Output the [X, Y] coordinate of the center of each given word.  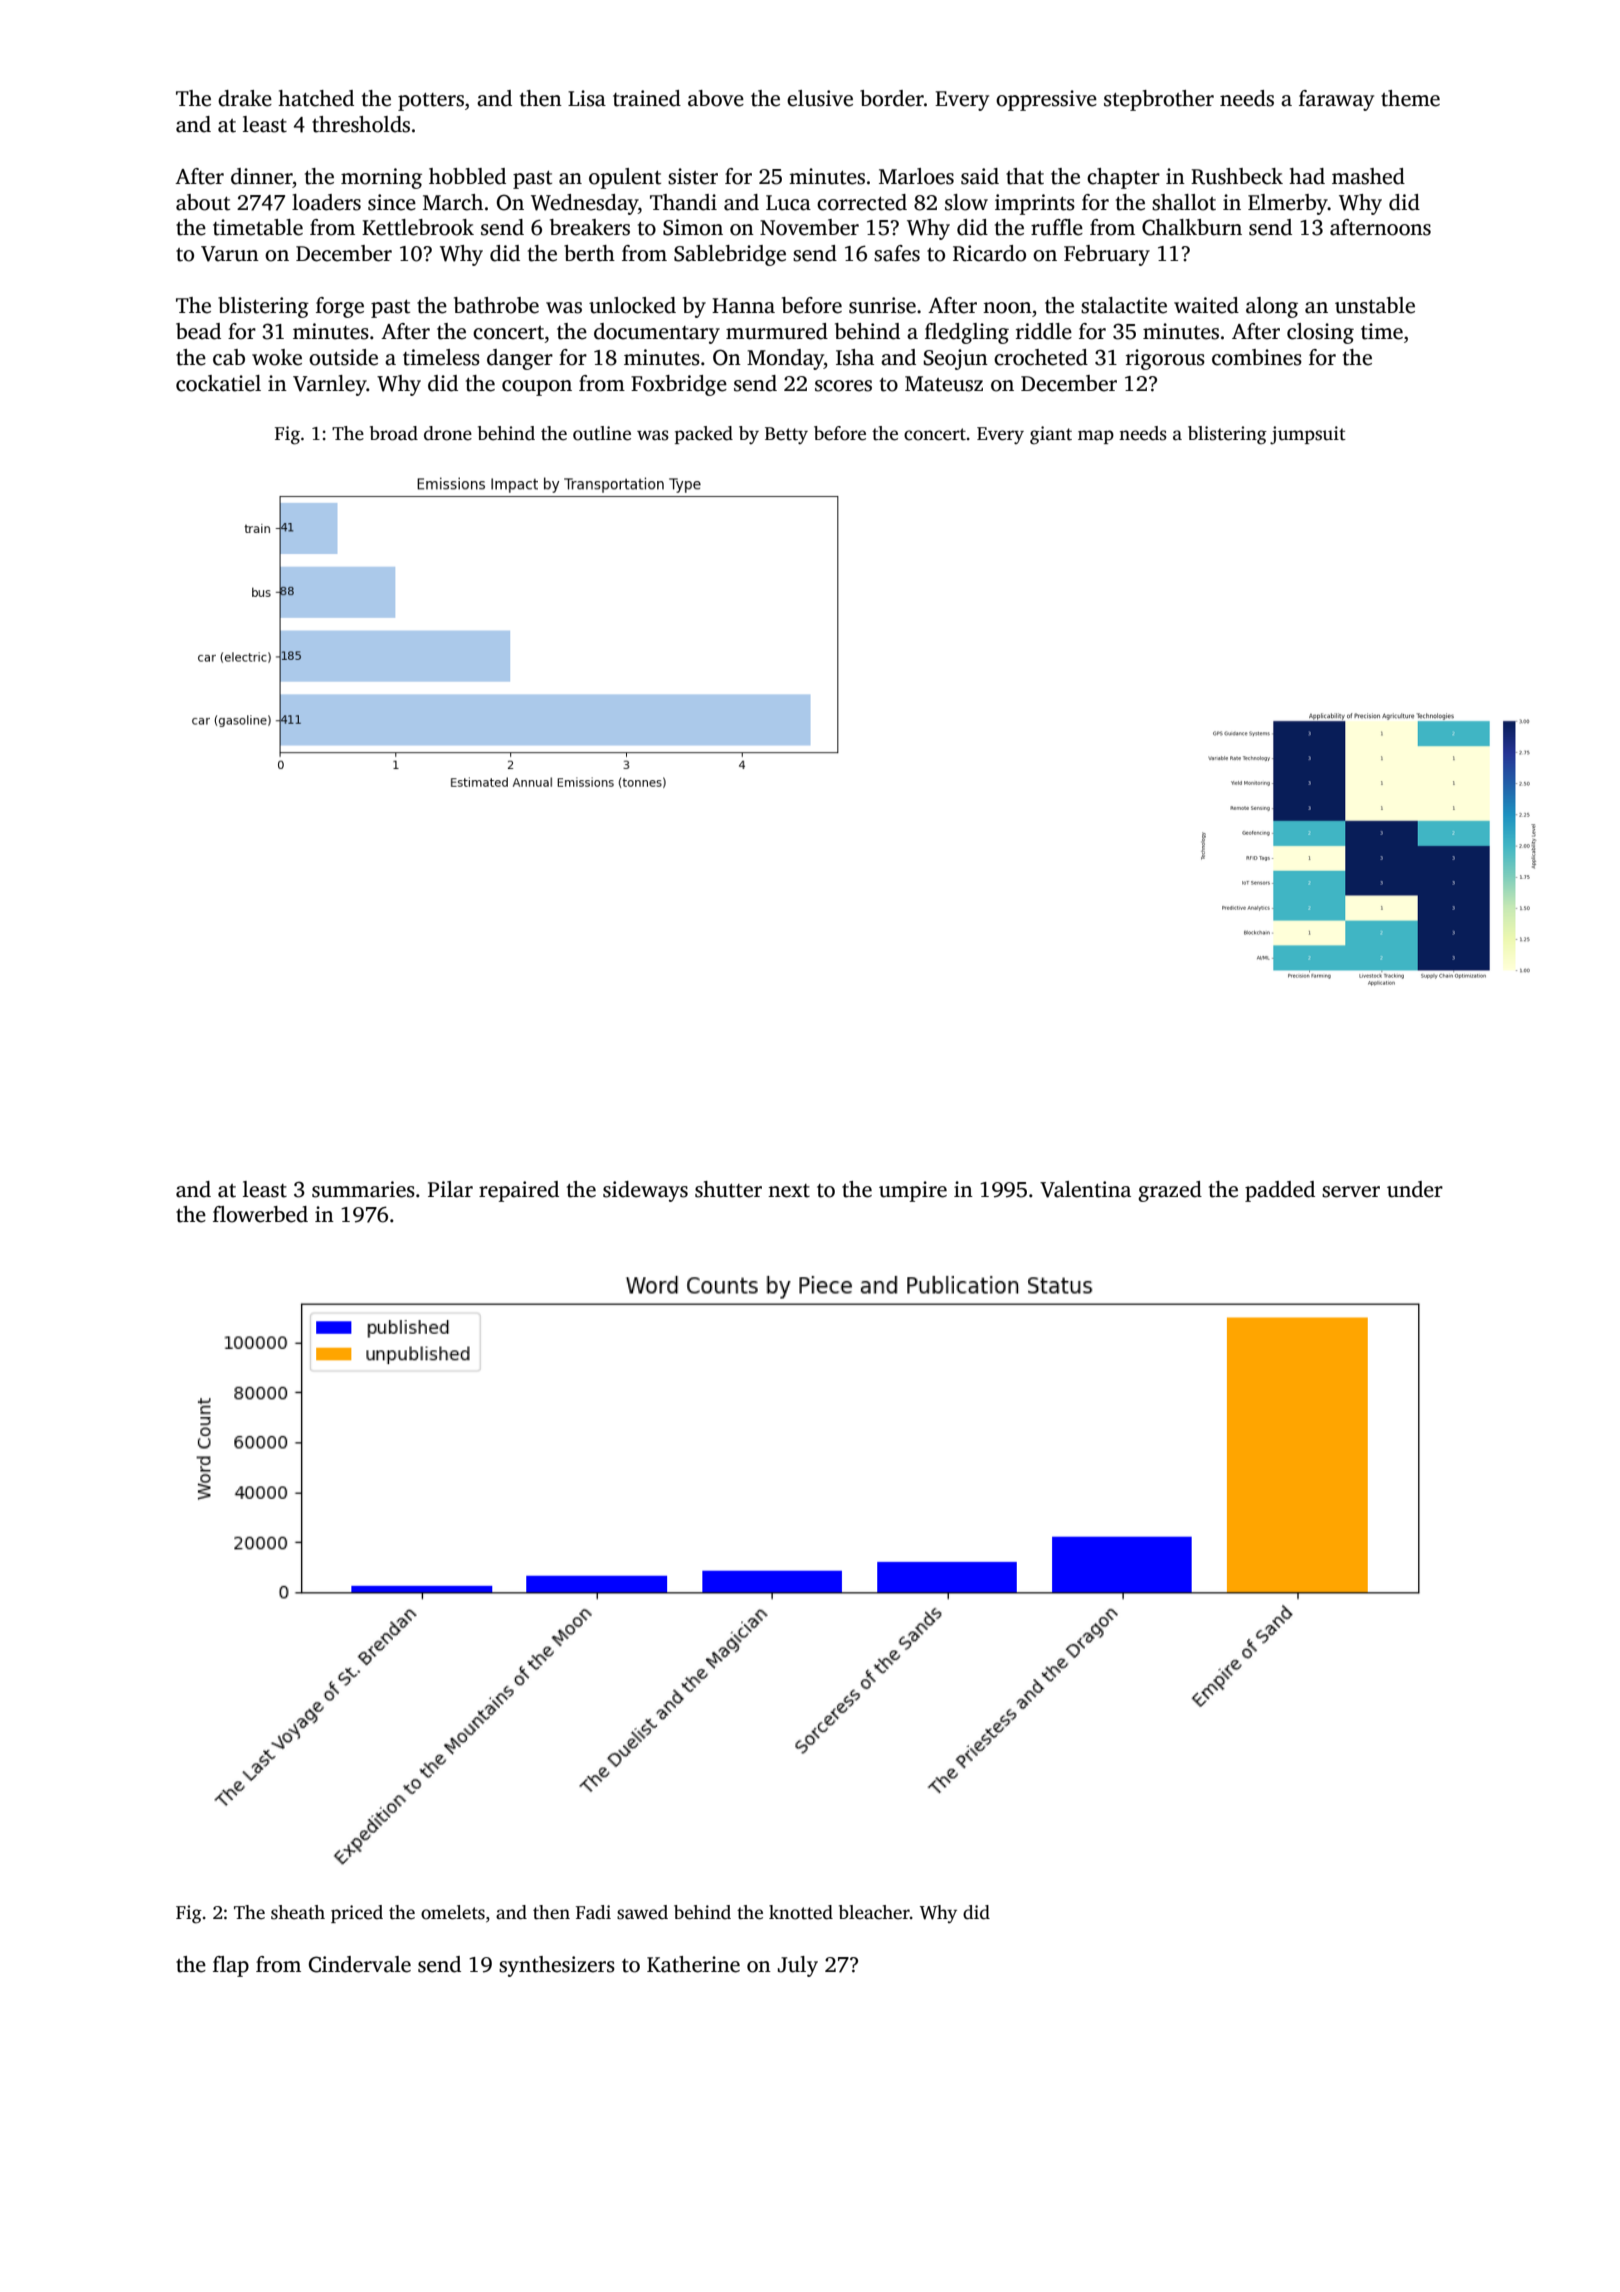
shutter [728, 1189]
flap [231, 1966]
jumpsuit [1308, 435]
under [1415, 1189]
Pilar [450, 1189]
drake [245, 98]
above [716, 98]
